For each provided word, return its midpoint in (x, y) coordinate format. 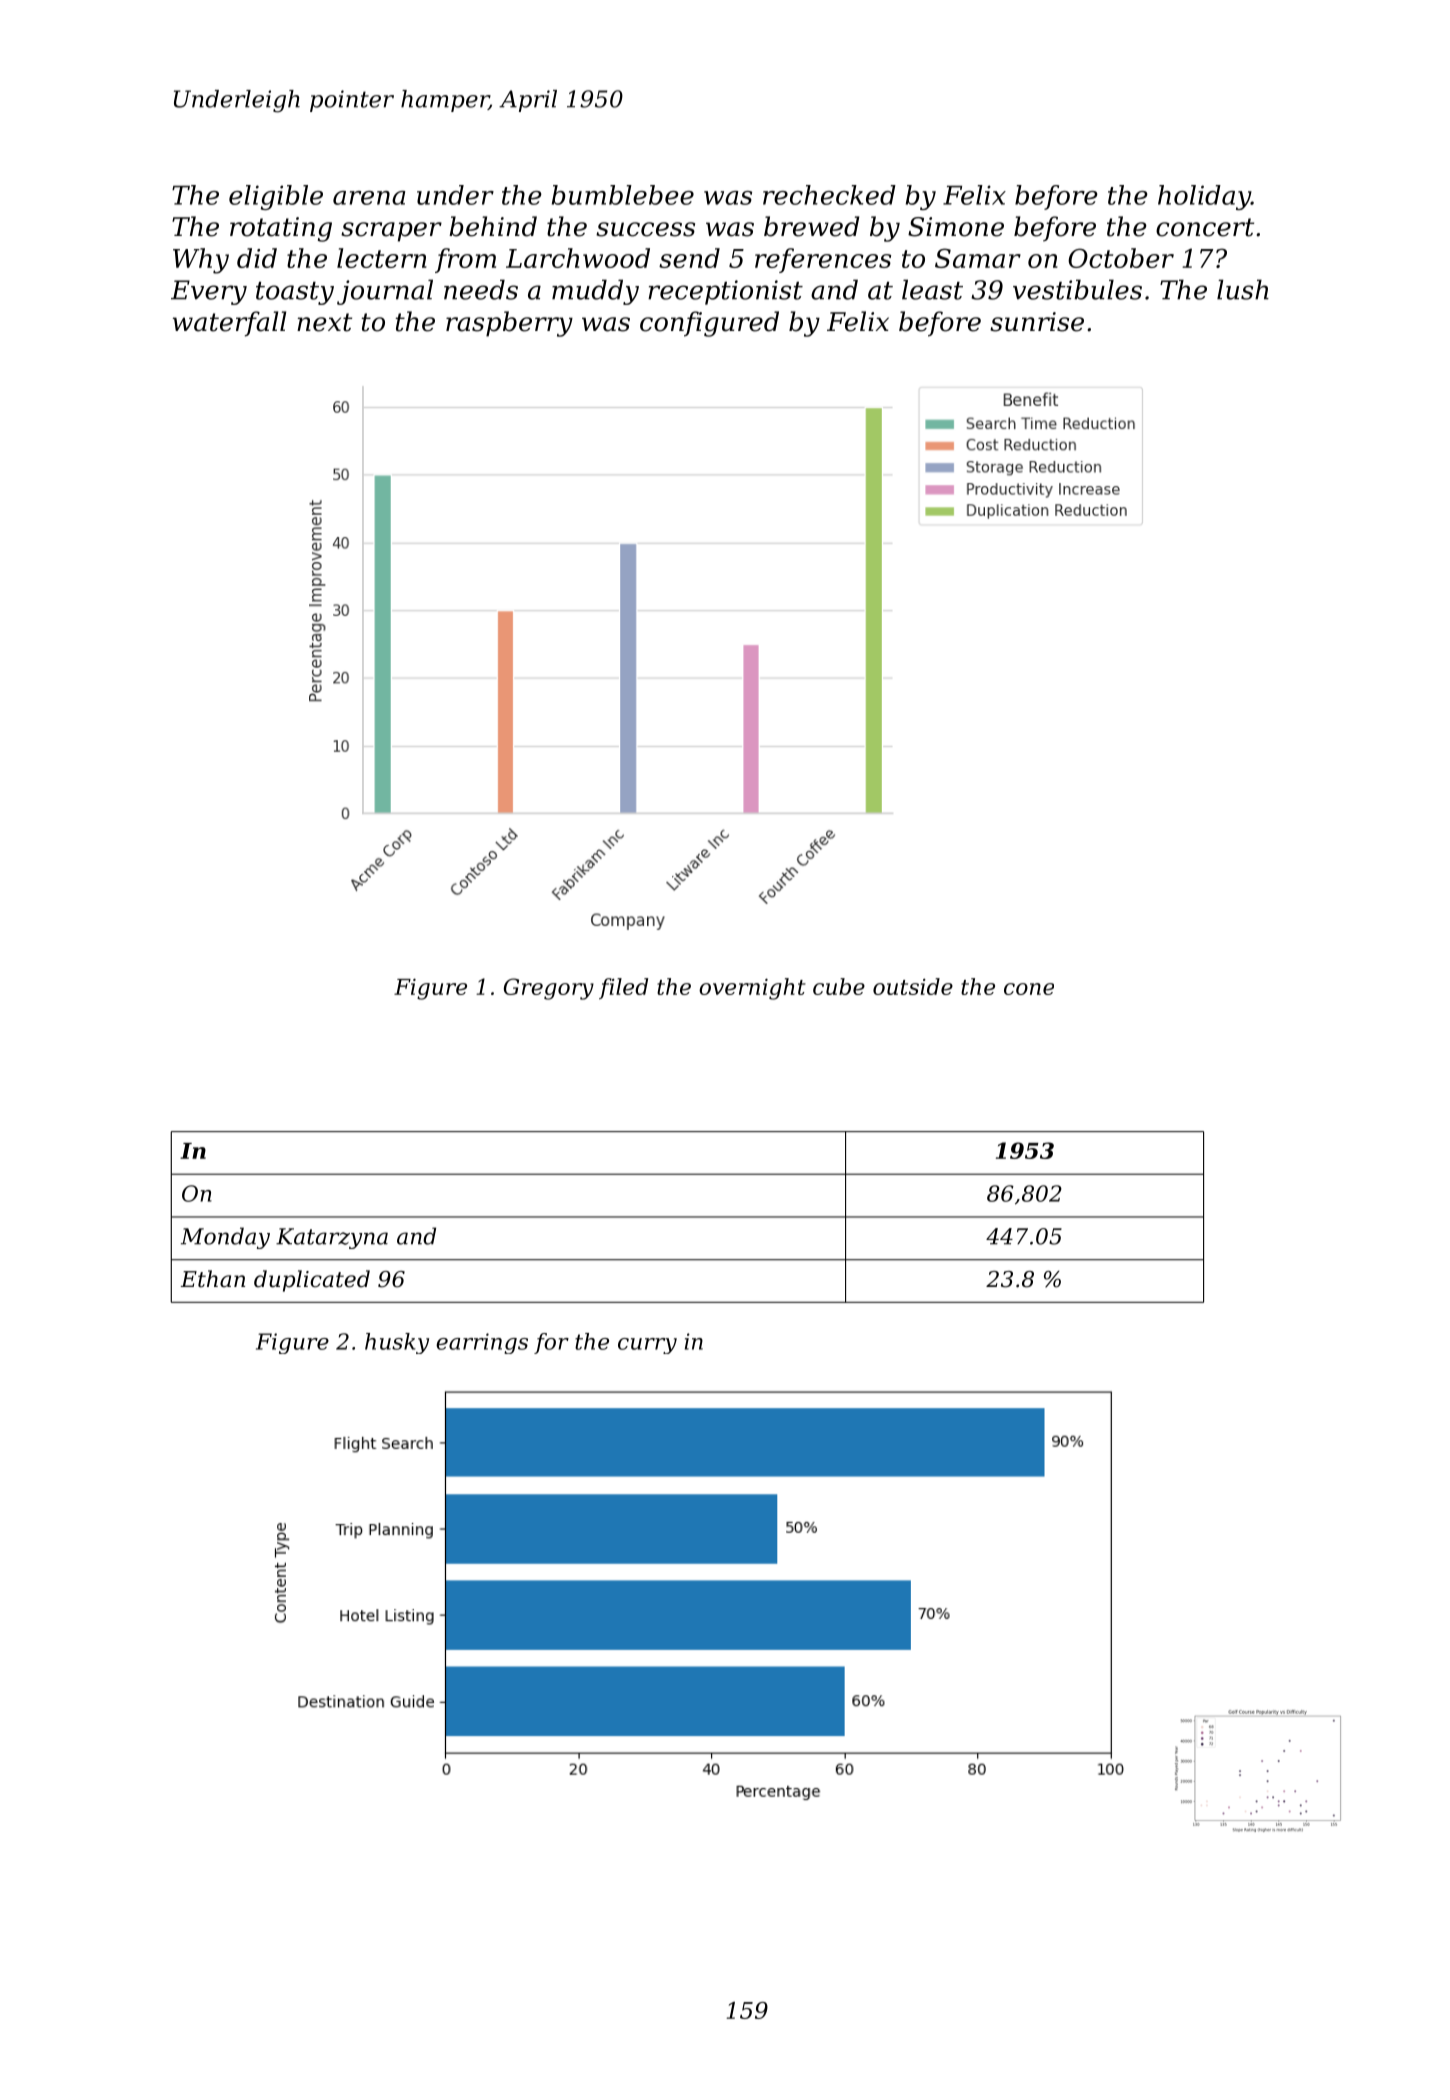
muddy (595, 292)
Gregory (549, 989)
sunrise (1037, 322)
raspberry (509, 324)
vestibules (1077, 289)
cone (1029, 989)
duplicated (312, 1281)
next (324, 322)
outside (913, 986)
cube (839, 986)
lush (1243, 289)
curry (647, 1346)
